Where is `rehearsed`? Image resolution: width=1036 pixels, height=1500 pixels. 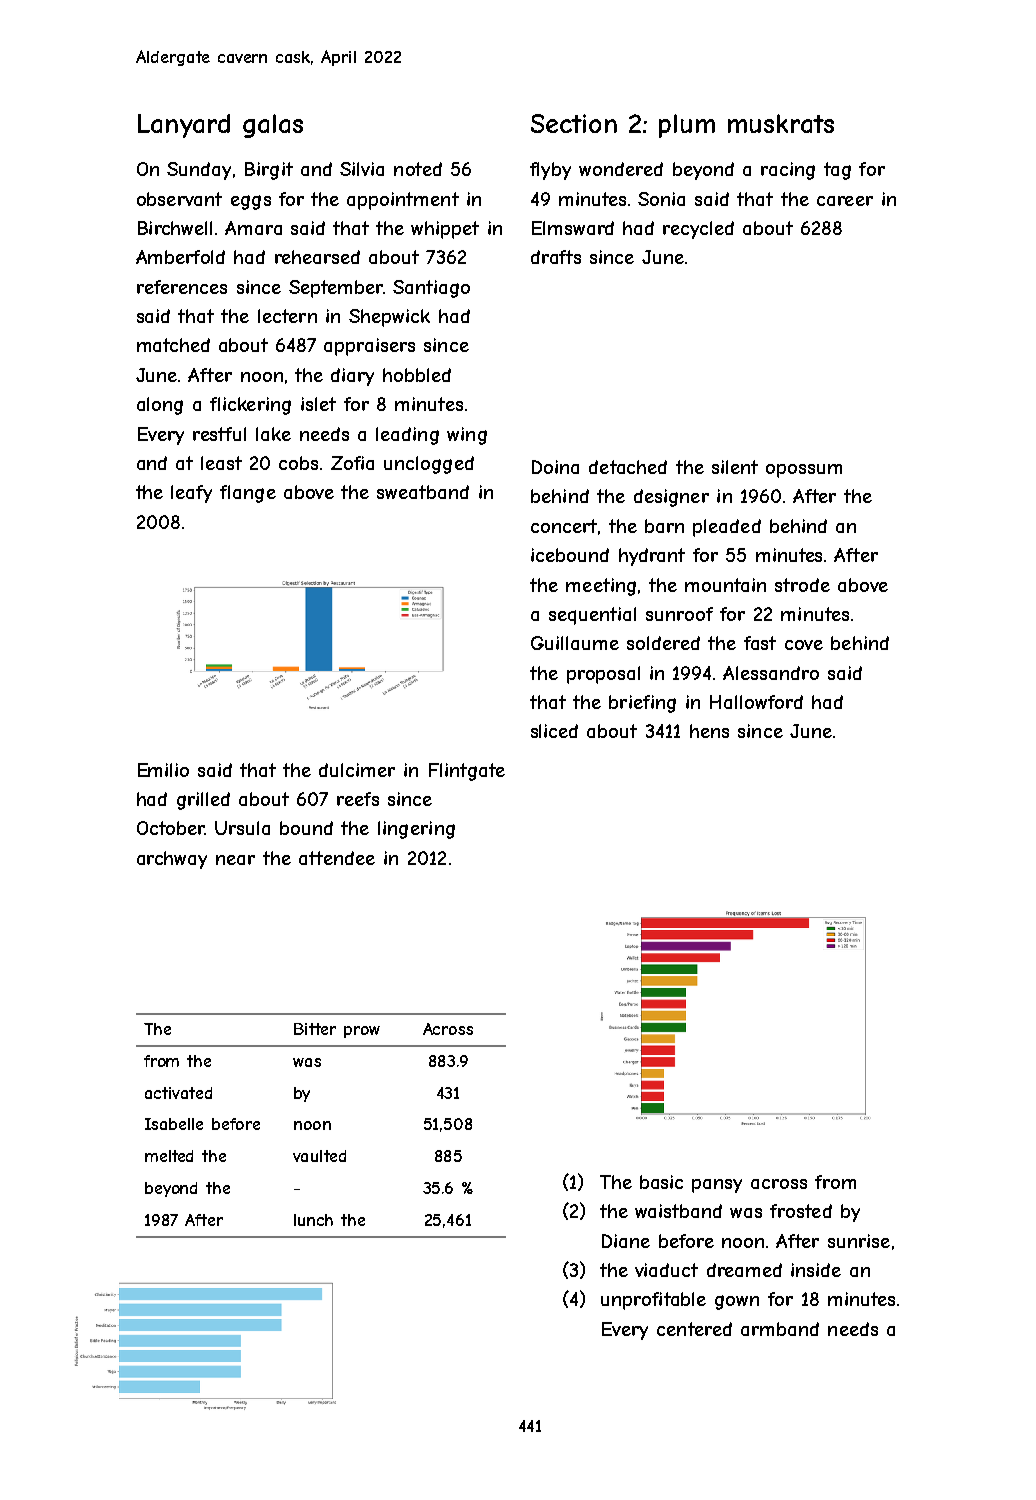
rehearsed is located at coordinates (317, 257).
